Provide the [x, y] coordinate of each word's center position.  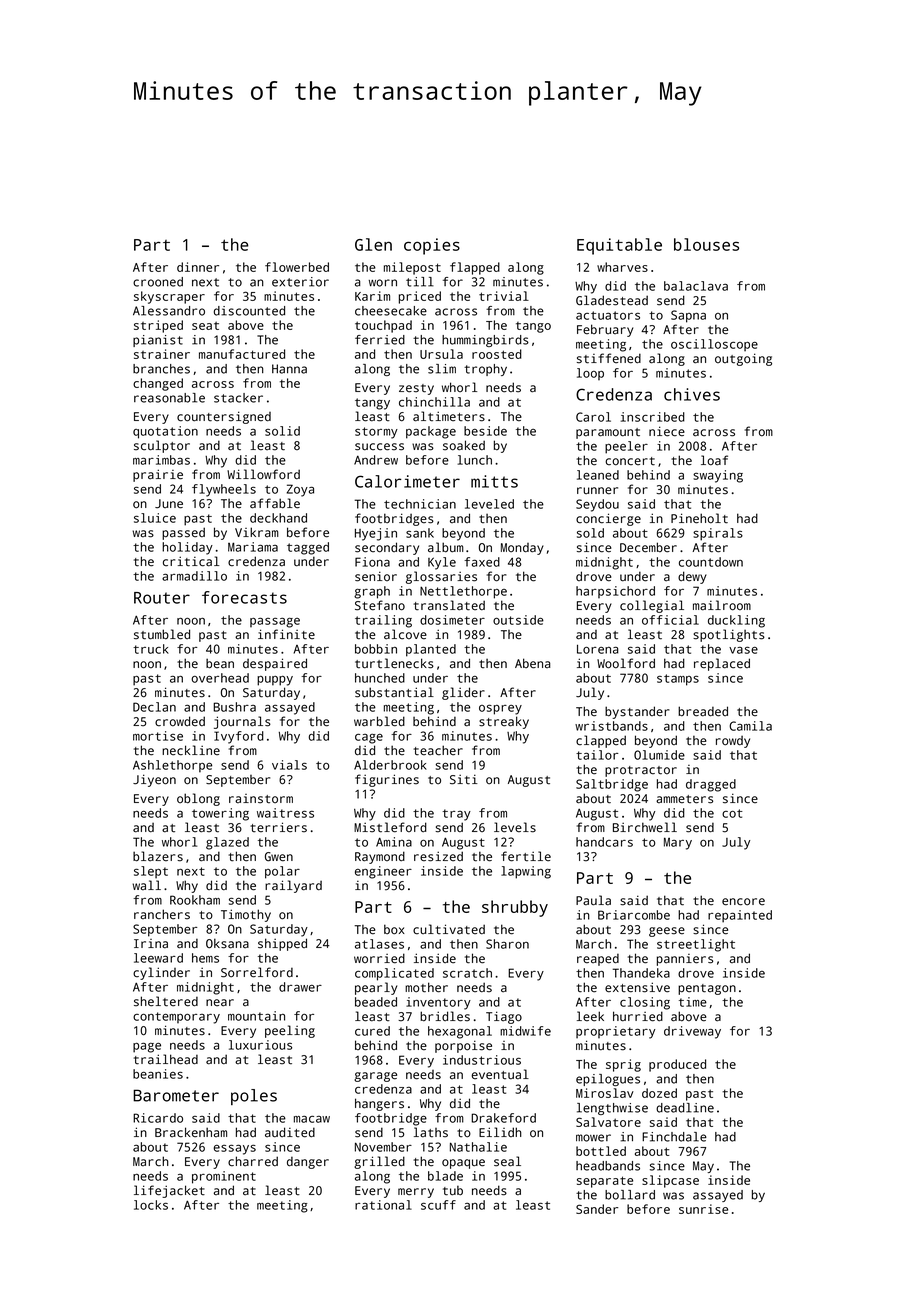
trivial [504, 296]
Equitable [619, 246]
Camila [750, 726]
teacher [438, 750]
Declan [154, 707]
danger [308, 1163]
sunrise [703, 1209]
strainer [162, 354]
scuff [438, 1205]
